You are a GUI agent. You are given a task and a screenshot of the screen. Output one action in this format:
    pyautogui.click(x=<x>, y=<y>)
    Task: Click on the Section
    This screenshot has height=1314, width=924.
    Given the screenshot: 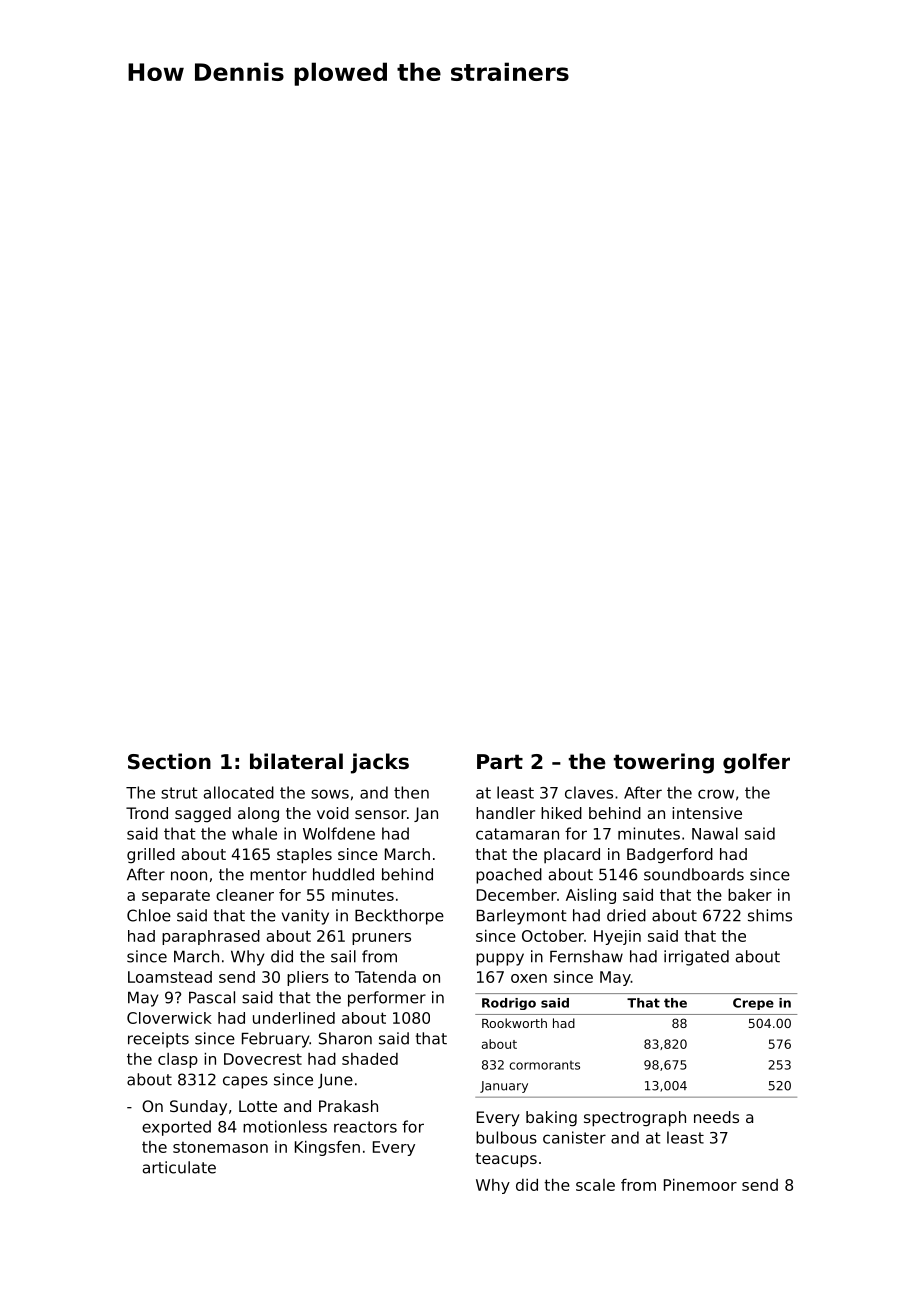 What is the action you would take?
    pyautogui.click(x=169, y=761)
